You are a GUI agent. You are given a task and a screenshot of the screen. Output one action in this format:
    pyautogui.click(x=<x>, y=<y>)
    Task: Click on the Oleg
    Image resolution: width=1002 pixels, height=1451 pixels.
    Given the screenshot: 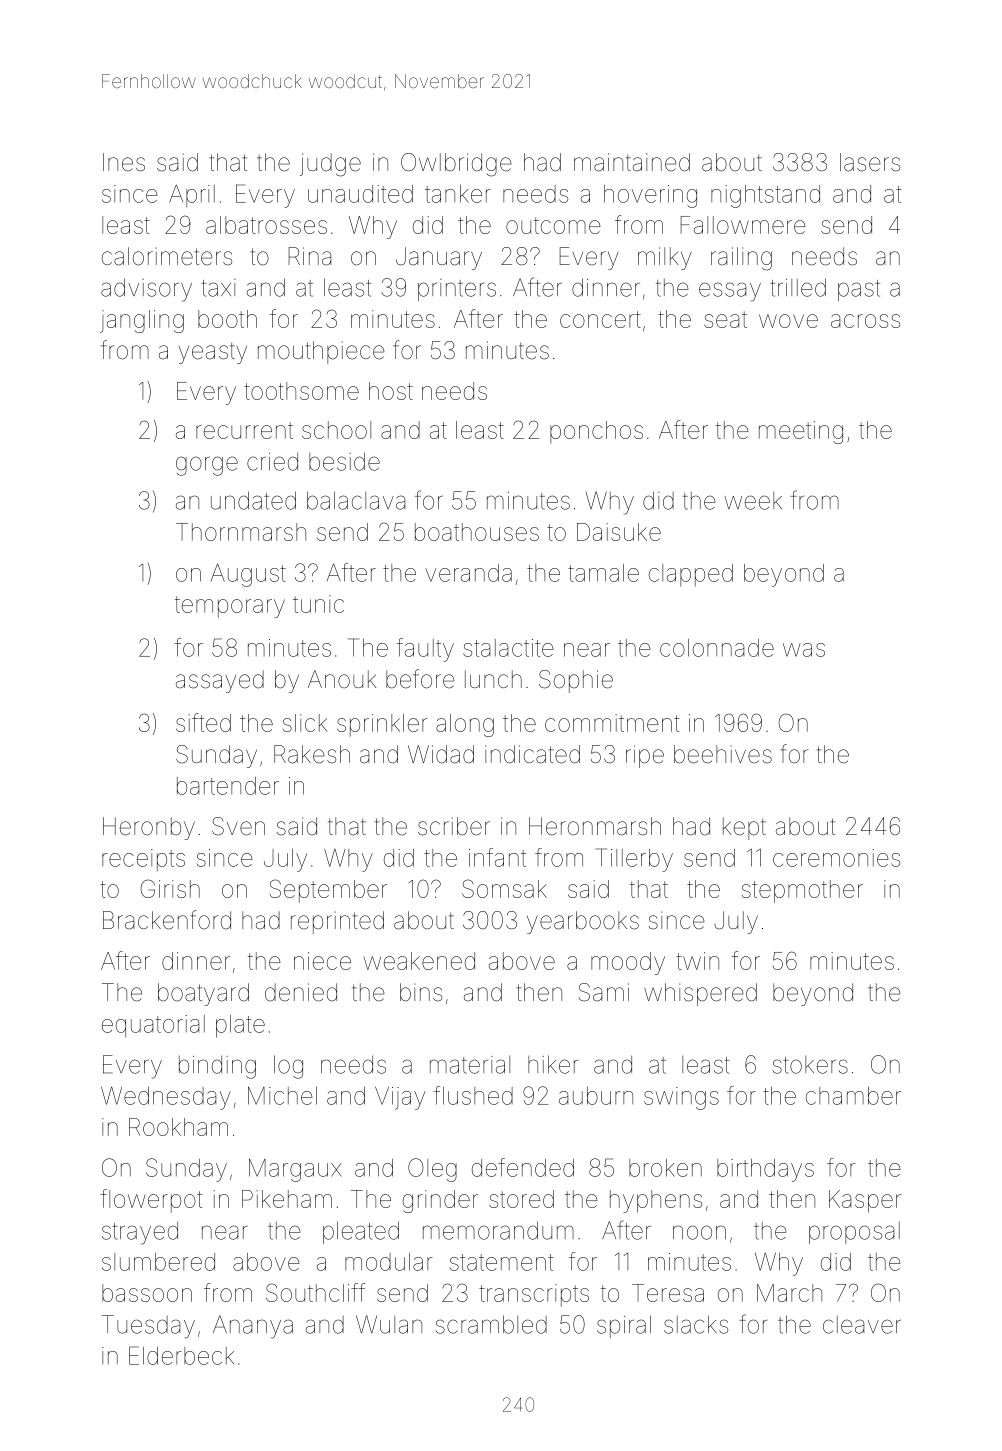 What is the action you would take?
    pyautogui.click(x=432, y=1170)
